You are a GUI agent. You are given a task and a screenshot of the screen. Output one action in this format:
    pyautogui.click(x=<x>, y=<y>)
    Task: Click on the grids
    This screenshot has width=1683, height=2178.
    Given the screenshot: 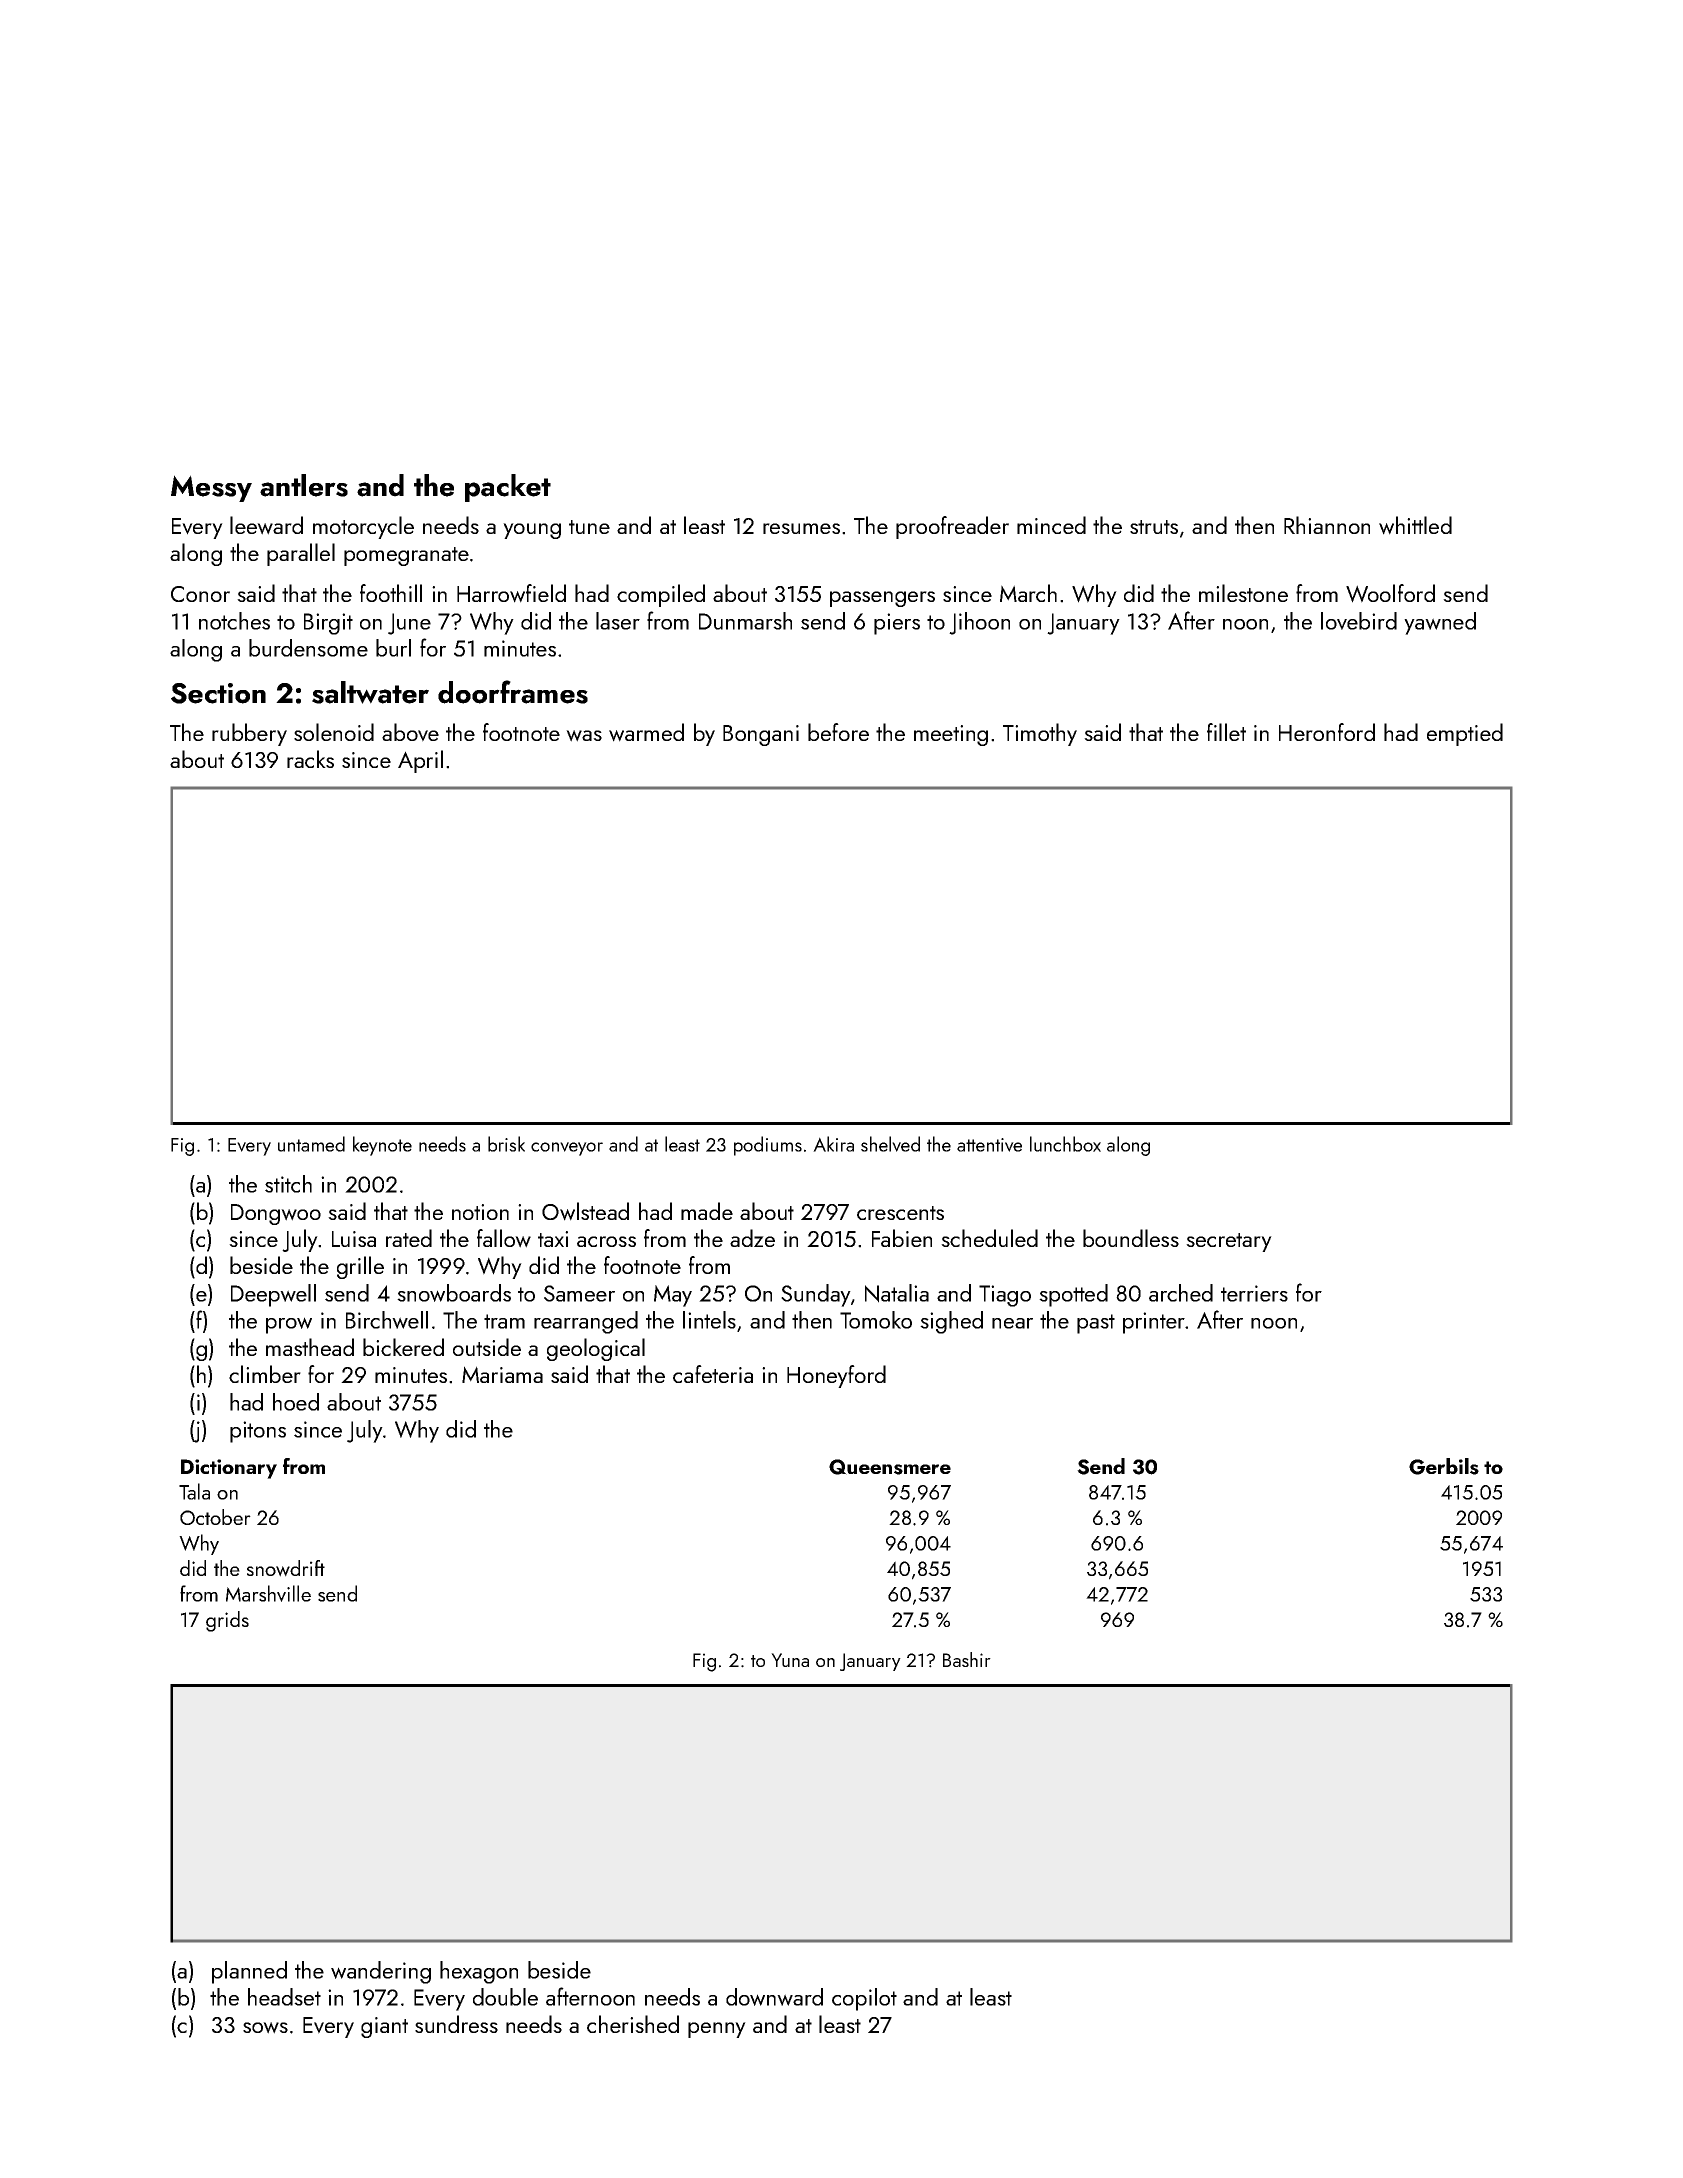 What is the action you would take?
    pyautogui.click(x=227, y=1621)
